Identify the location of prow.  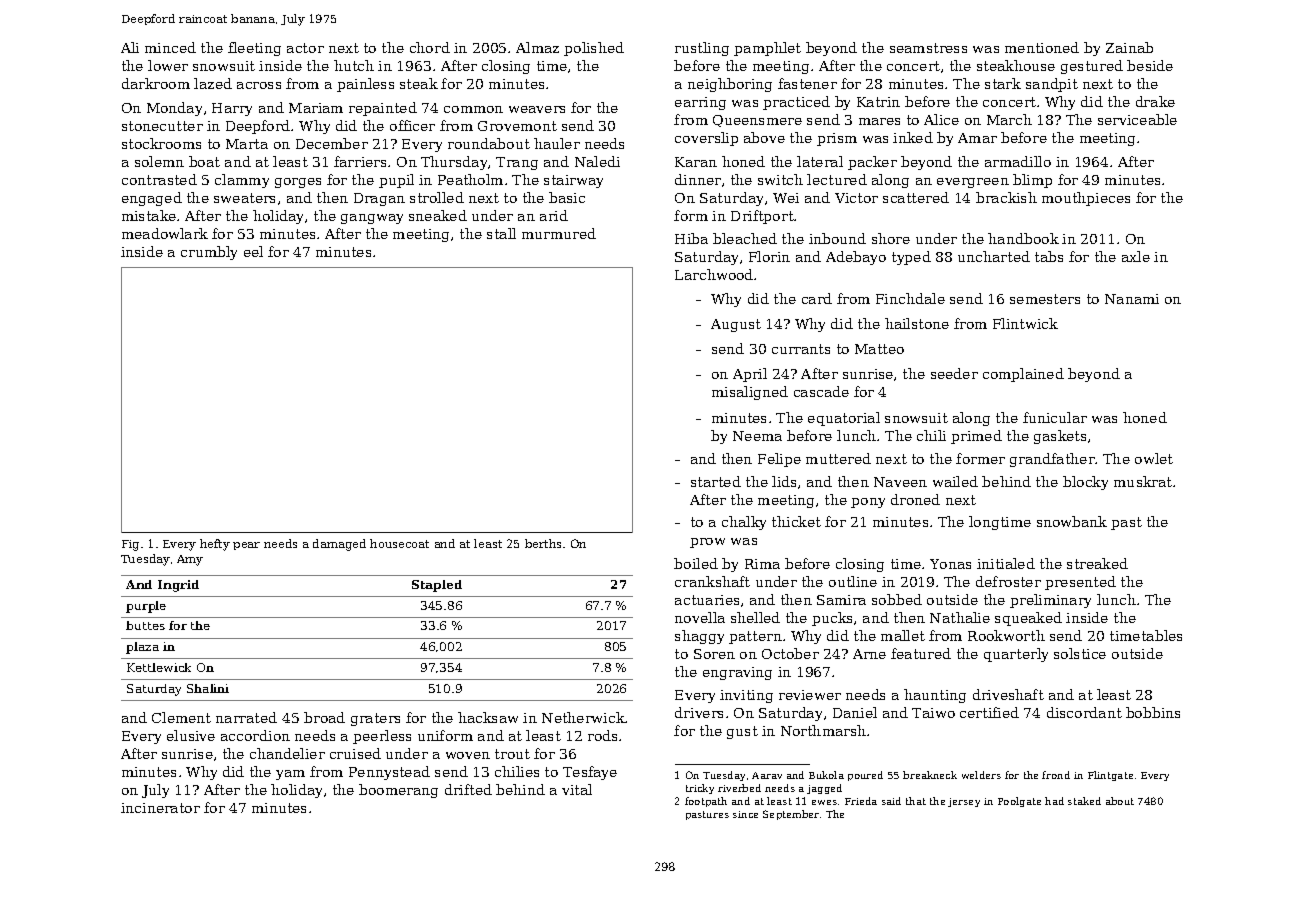
(707, 543).
